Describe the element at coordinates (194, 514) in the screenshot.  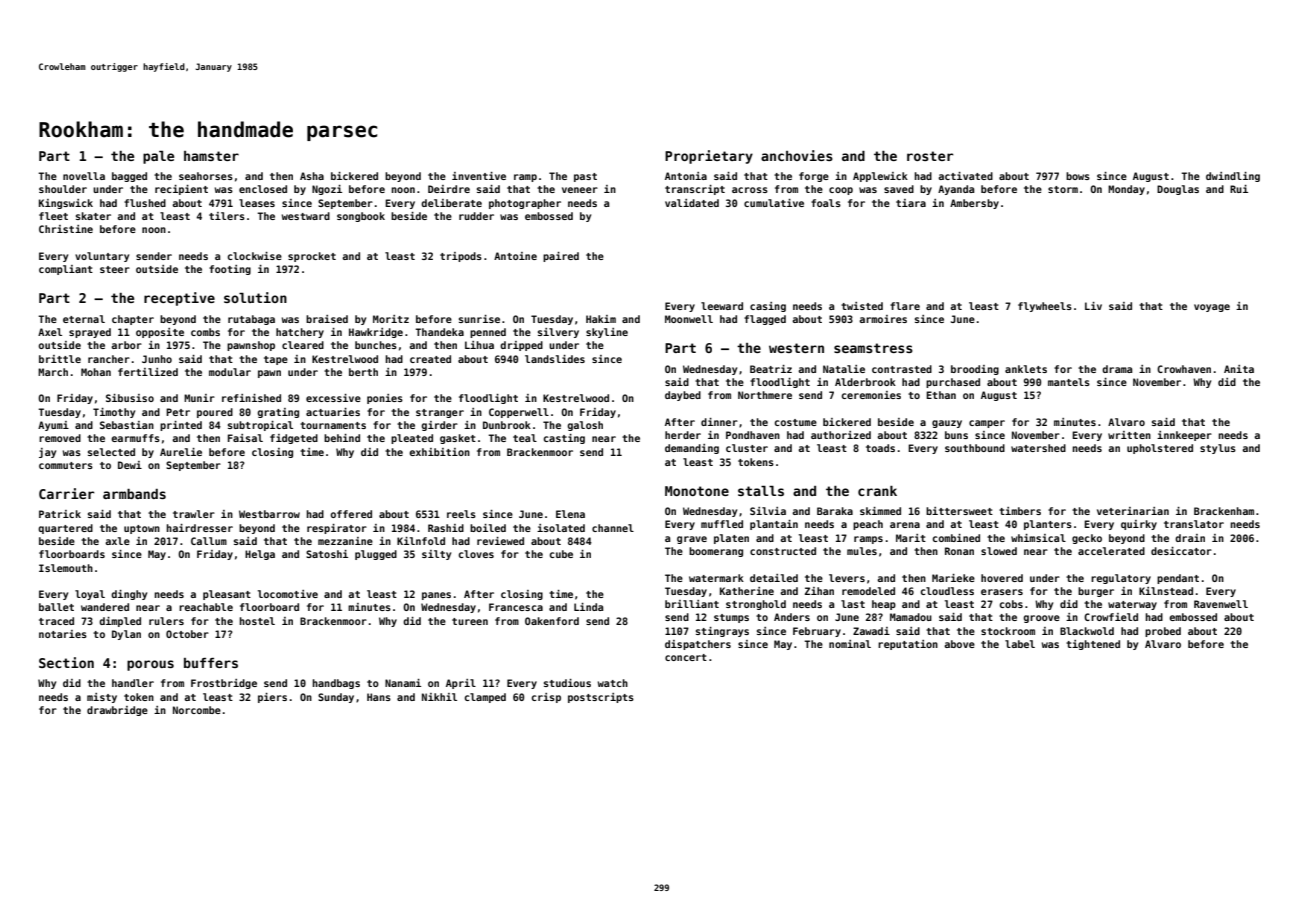
I see `trawler` at that location.
